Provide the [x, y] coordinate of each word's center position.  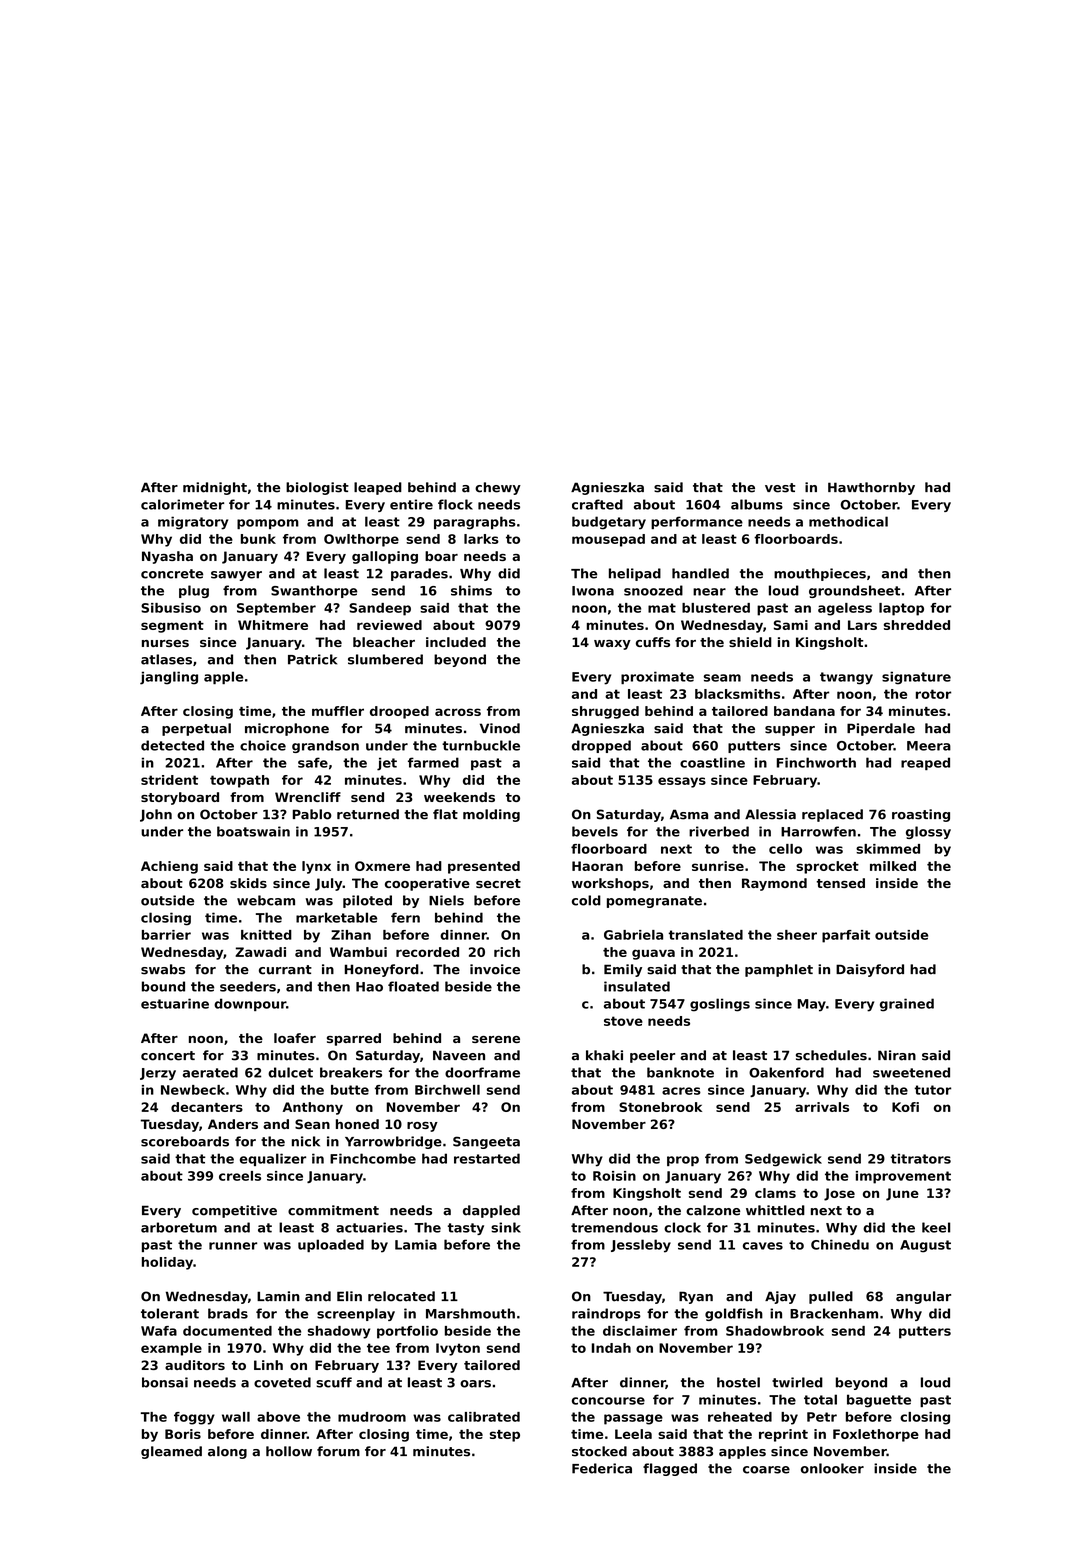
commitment [333, 1210]
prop [683, 1161]
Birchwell [447, 1090]
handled [700, 573]
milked [893, 866]
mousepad [608, 540]
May [812, 1005]
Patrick [312, 659]
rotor [933, 694]
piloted [367, 901]
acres [681, 1091]
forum [338, 1451]
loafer [295, 1038]
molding [491, 815]
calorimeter [182, 504]
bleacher [384, 642]
